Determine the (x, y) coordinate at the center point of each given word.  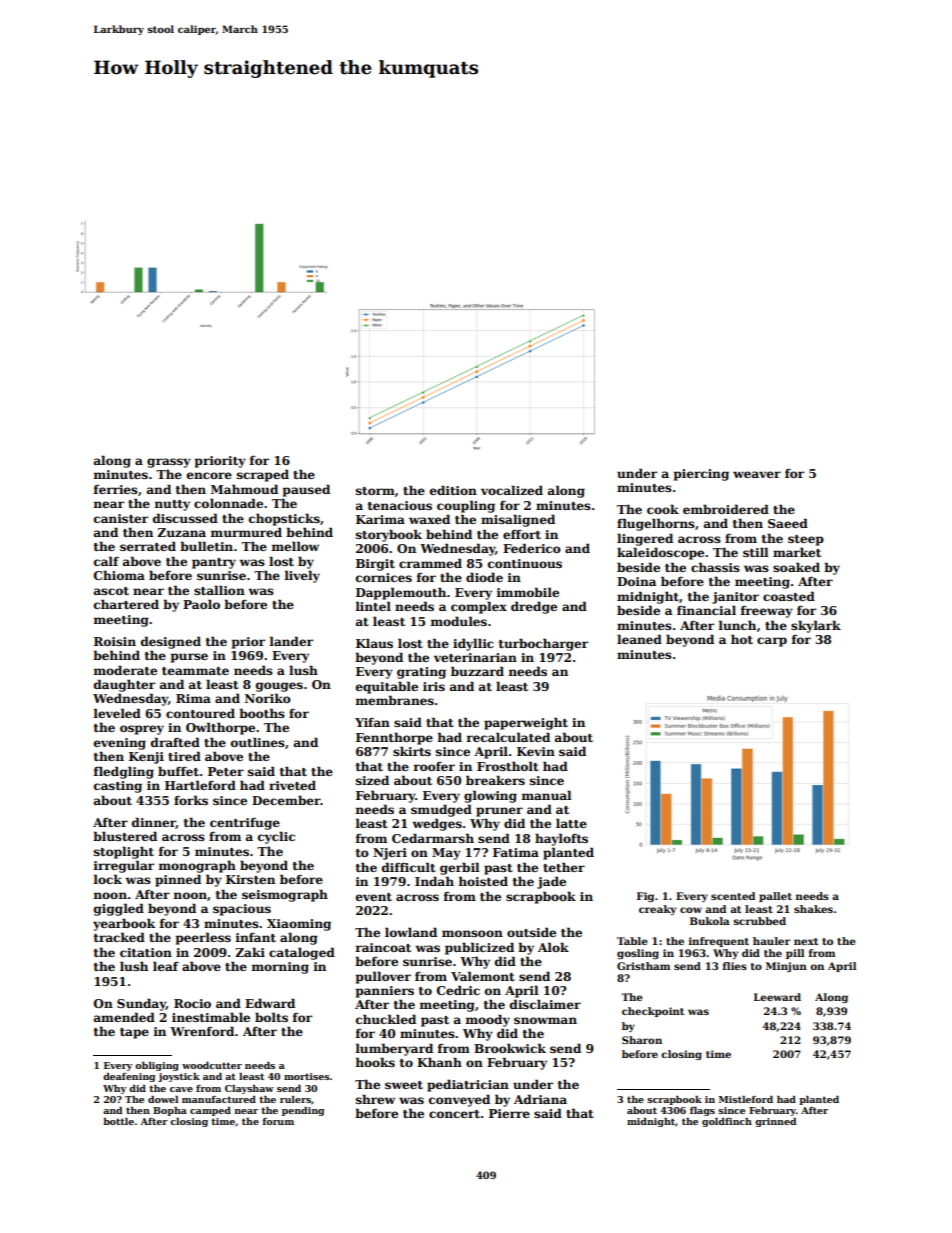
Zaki (250, 952)
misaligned (518, 520)
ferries (116, 489)
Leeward (777, 997)
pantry (214, 563)
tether (564, 867)
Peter (226, 771)
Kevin (536, 751)
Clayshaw (249, 1089)
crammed (430, 563)
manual (547, 795)
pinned (178, 880)
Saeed (788, 523)
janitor (735, 598)
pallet (775, 897)
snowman (545, 1020)
